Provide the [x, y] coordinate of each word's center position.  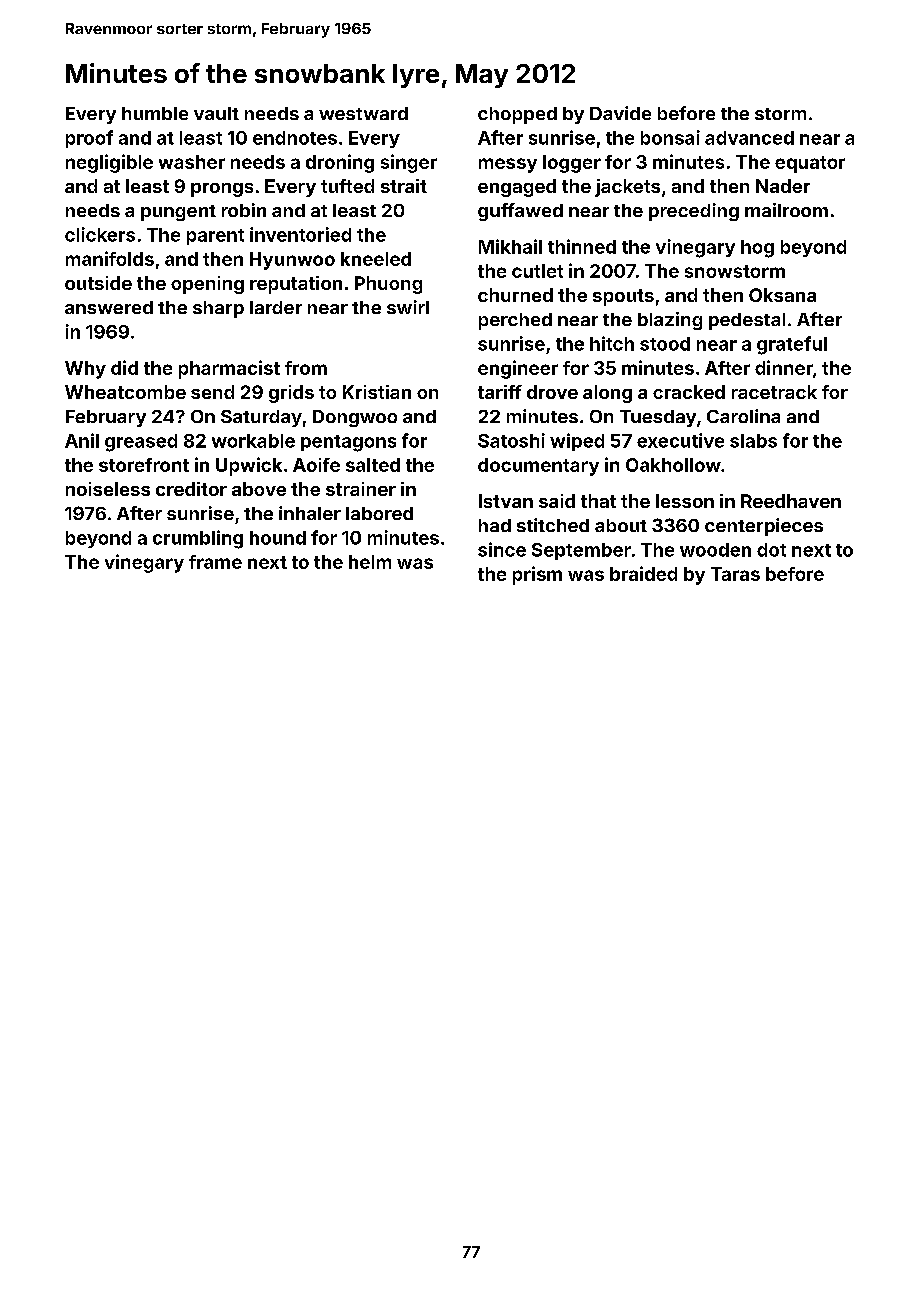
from [306, 368]
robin [244, 210]
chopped [517, 115]
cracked [689, 392]
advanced [749, 138]
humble [155, 113]
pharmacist [229, 369]
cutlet [537, 271]
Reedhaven [791, 501]
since [502, 549]
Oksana [782, 295]
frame [215, 562]
